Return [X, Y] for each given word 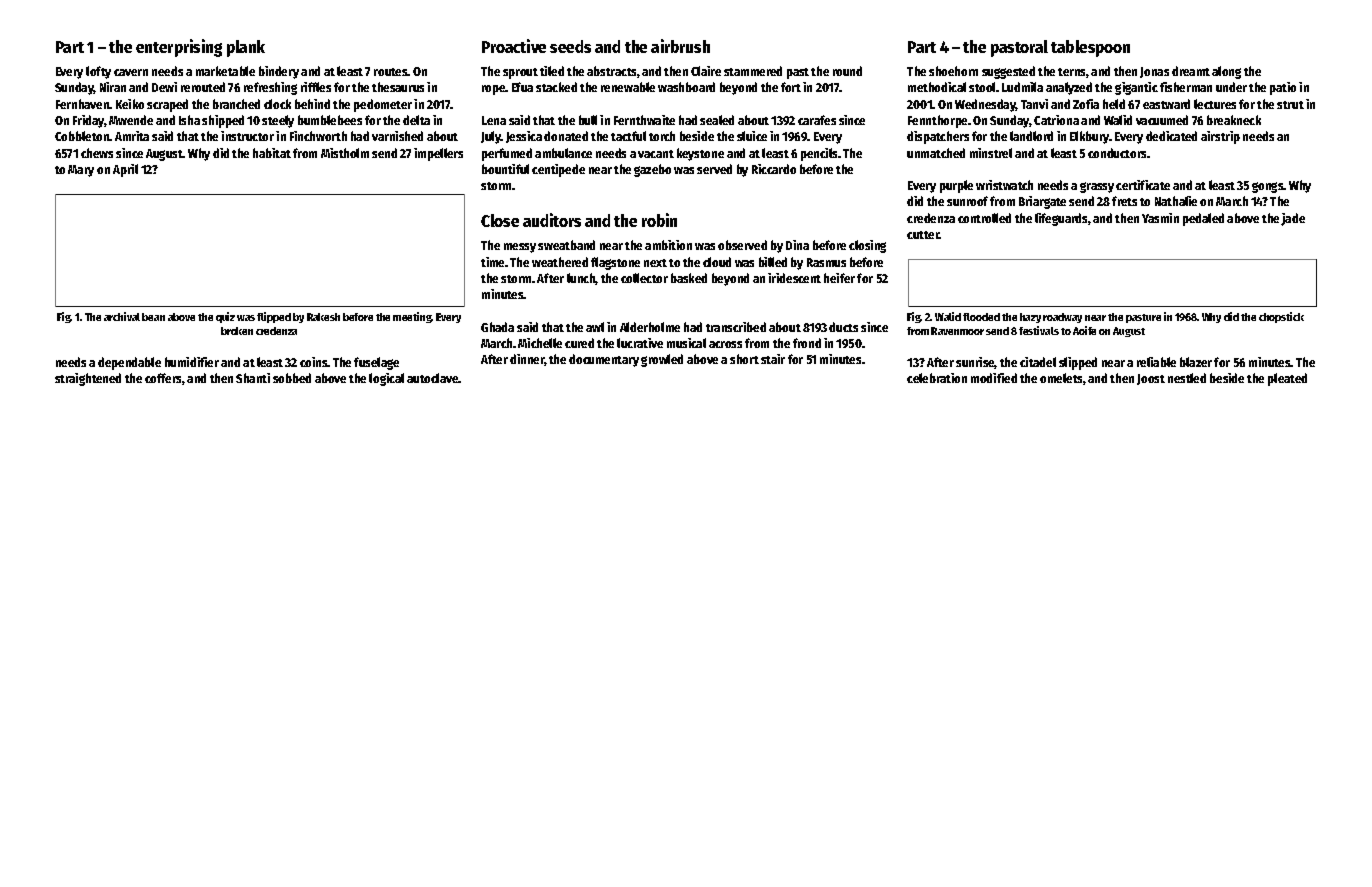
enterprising [179, 48]
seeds [570, 46]
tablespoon [1090, 48]
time [492, 262]
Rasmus [826, 262]
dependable [129, 363]
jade [1293, 219]
